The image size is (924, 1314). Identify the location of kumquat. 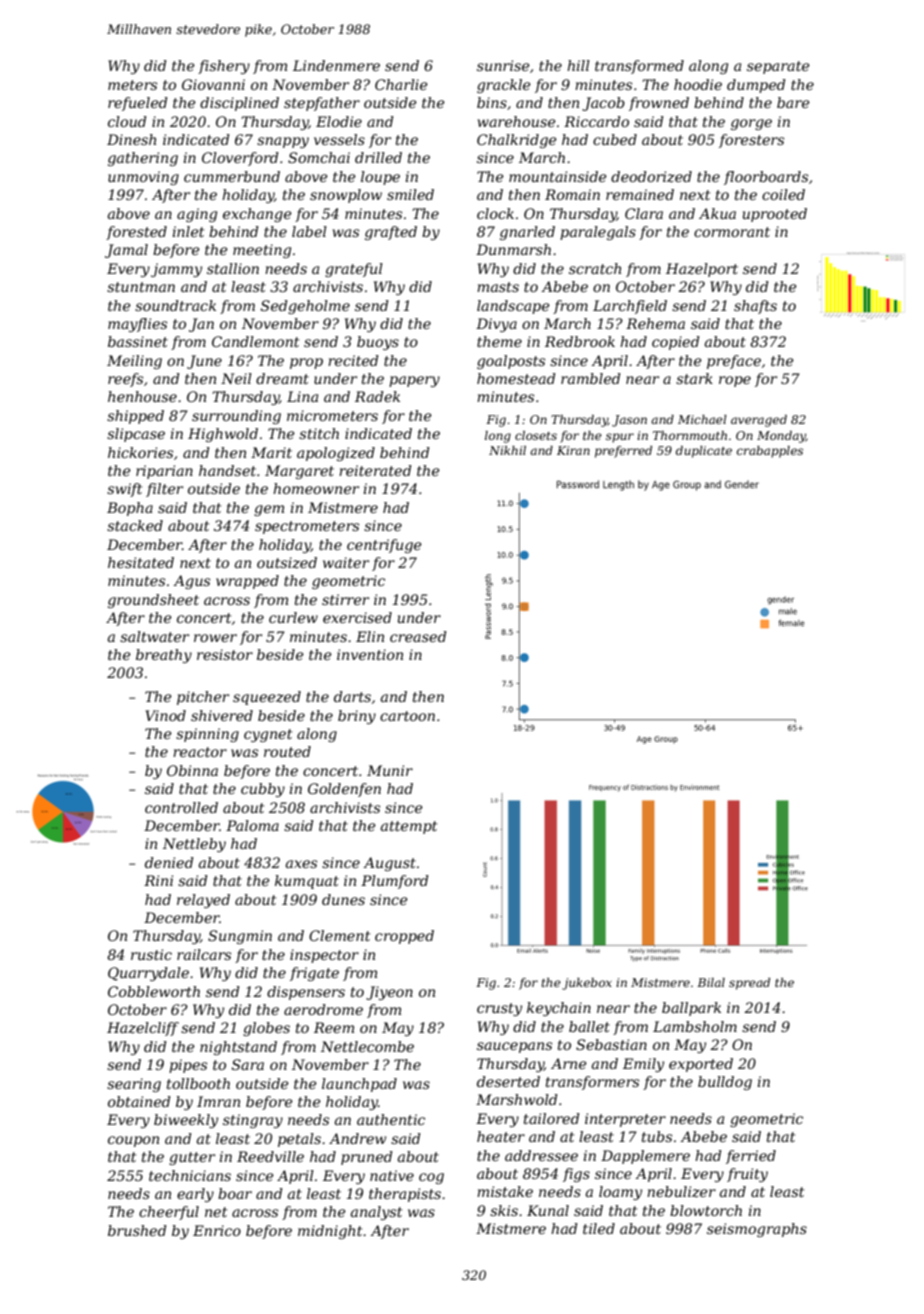
(307, 882).
